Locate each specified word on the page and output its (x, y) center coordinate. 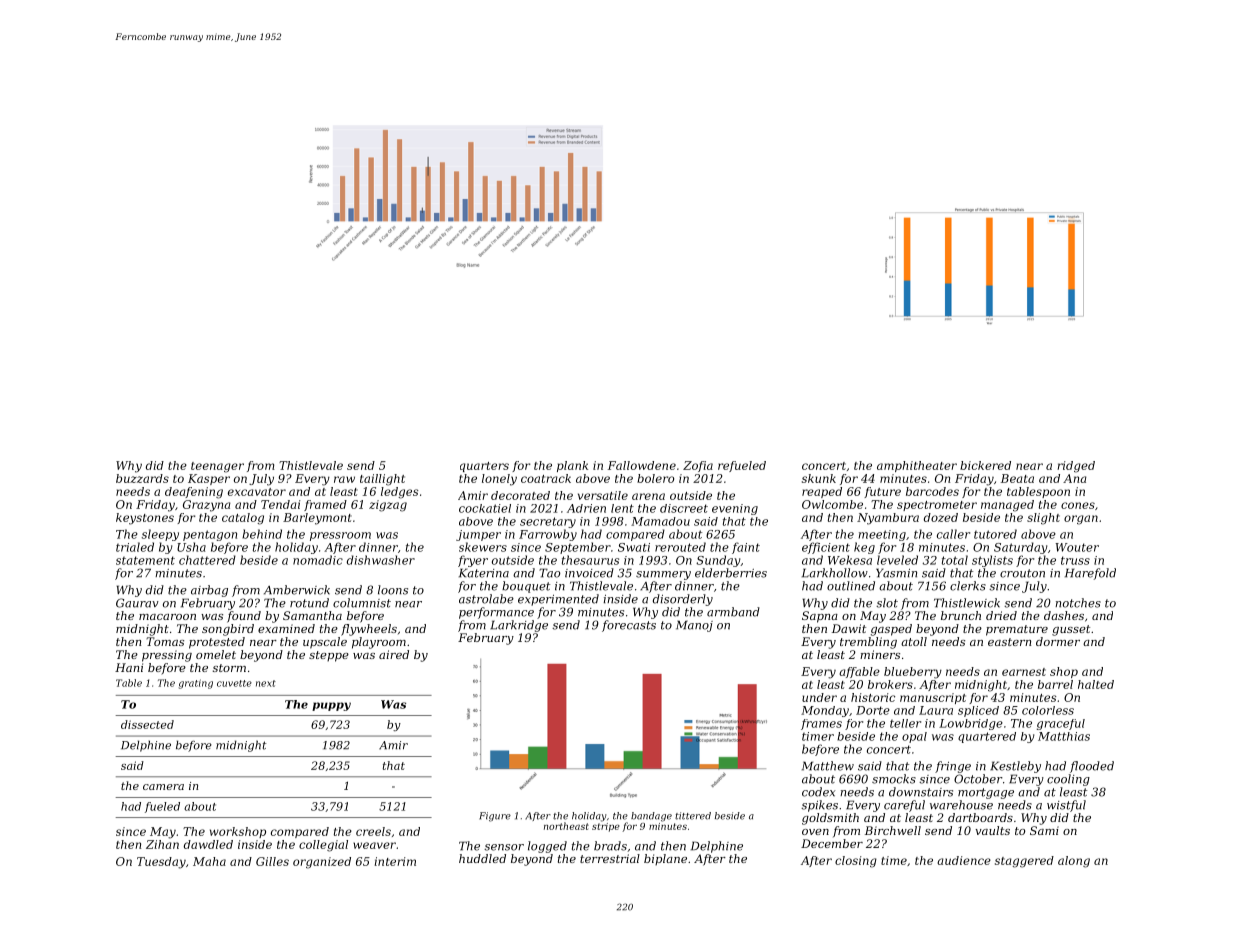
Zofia (698, 466)
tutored (995, 534)
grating (196, 684)
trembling (868, 643)
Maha (209, 861)
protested (217, 643)
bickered (985, 465)
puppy (331, 706)
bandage (651, 817)
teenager (217, 467)
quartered (987, 737)
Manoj (694, 626)
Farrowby (548, 535)
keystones (145, 519)
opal (914, 737)
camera (163, 787)
